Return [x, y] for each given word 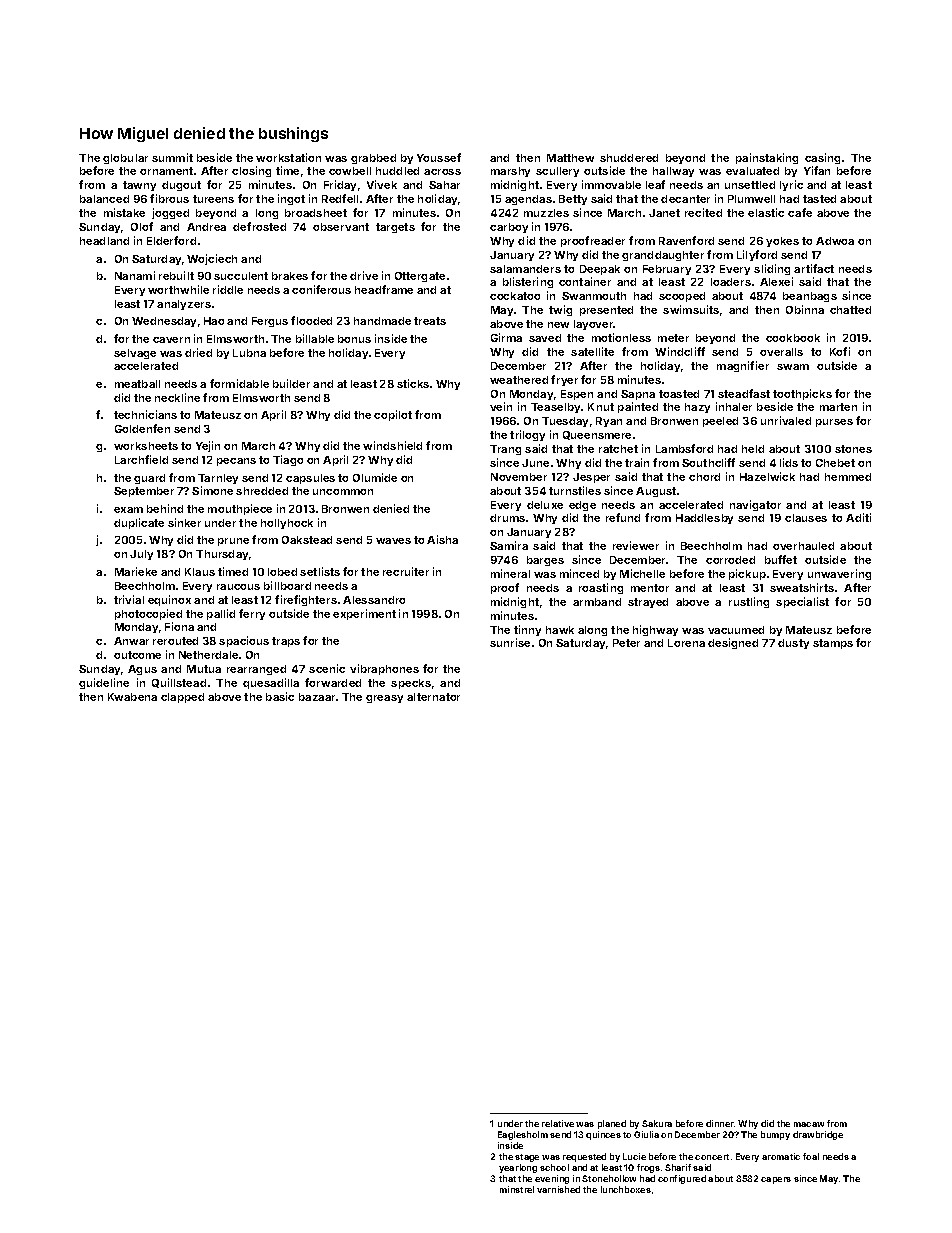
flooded [311, 320]
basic [280, 696]
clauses [806, 518]
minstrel [517, 1189]
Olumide [375, 477]
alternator [433, 697]
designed [733, 643]
